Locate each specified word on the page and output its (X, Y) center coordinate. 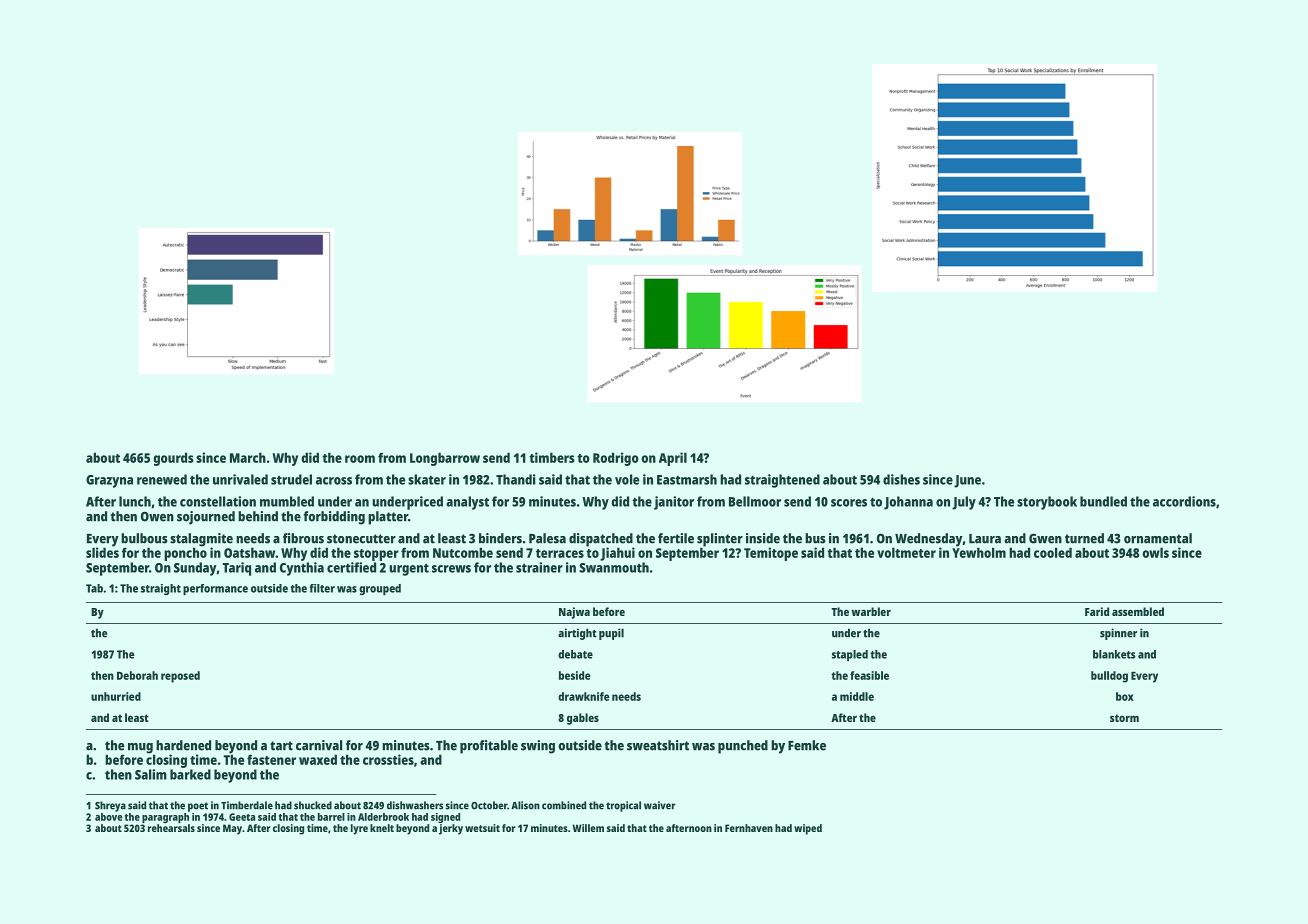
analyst (467, 503)
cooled (1053, 552)
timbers (552, 457)
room (360, 459)
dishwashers (415, 805)
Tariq (236, 569)
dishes (901, 479)
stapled (850, 655)
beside (575, 675)
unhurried (116, 696)
